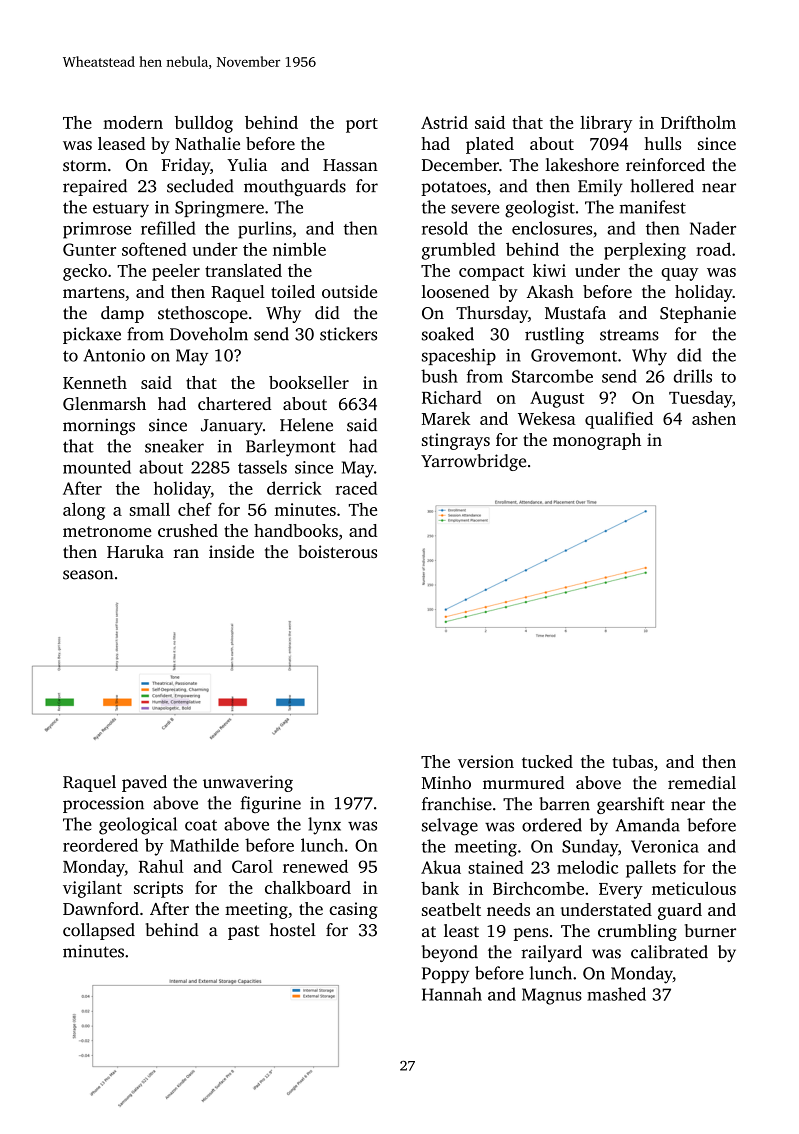  Describe the element at coordinates (632, 761) in the document. I see `tubas` at that location.
